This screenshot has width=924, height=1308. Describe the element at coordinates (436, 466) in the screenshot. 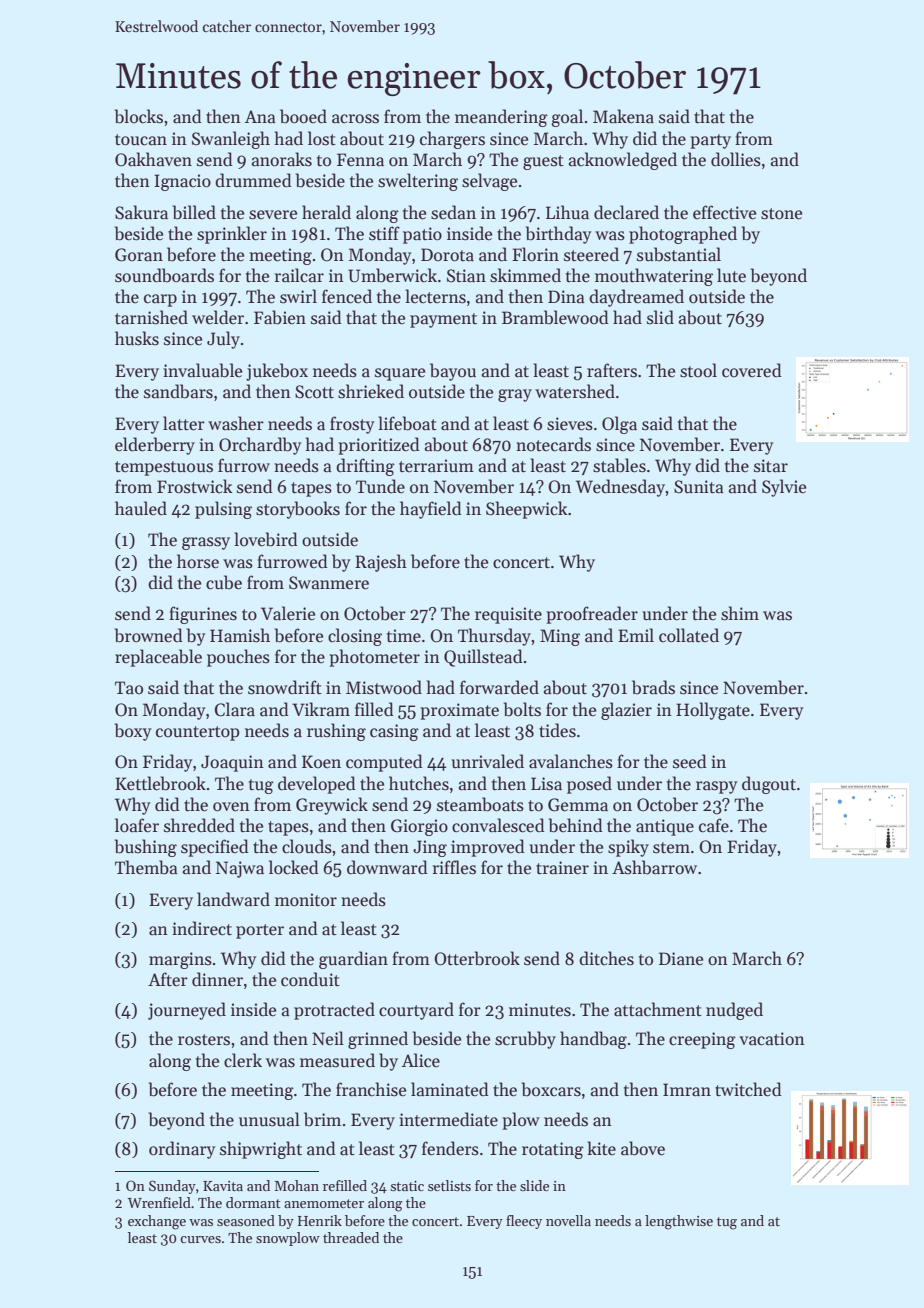

I see `terrarium` at that location.
